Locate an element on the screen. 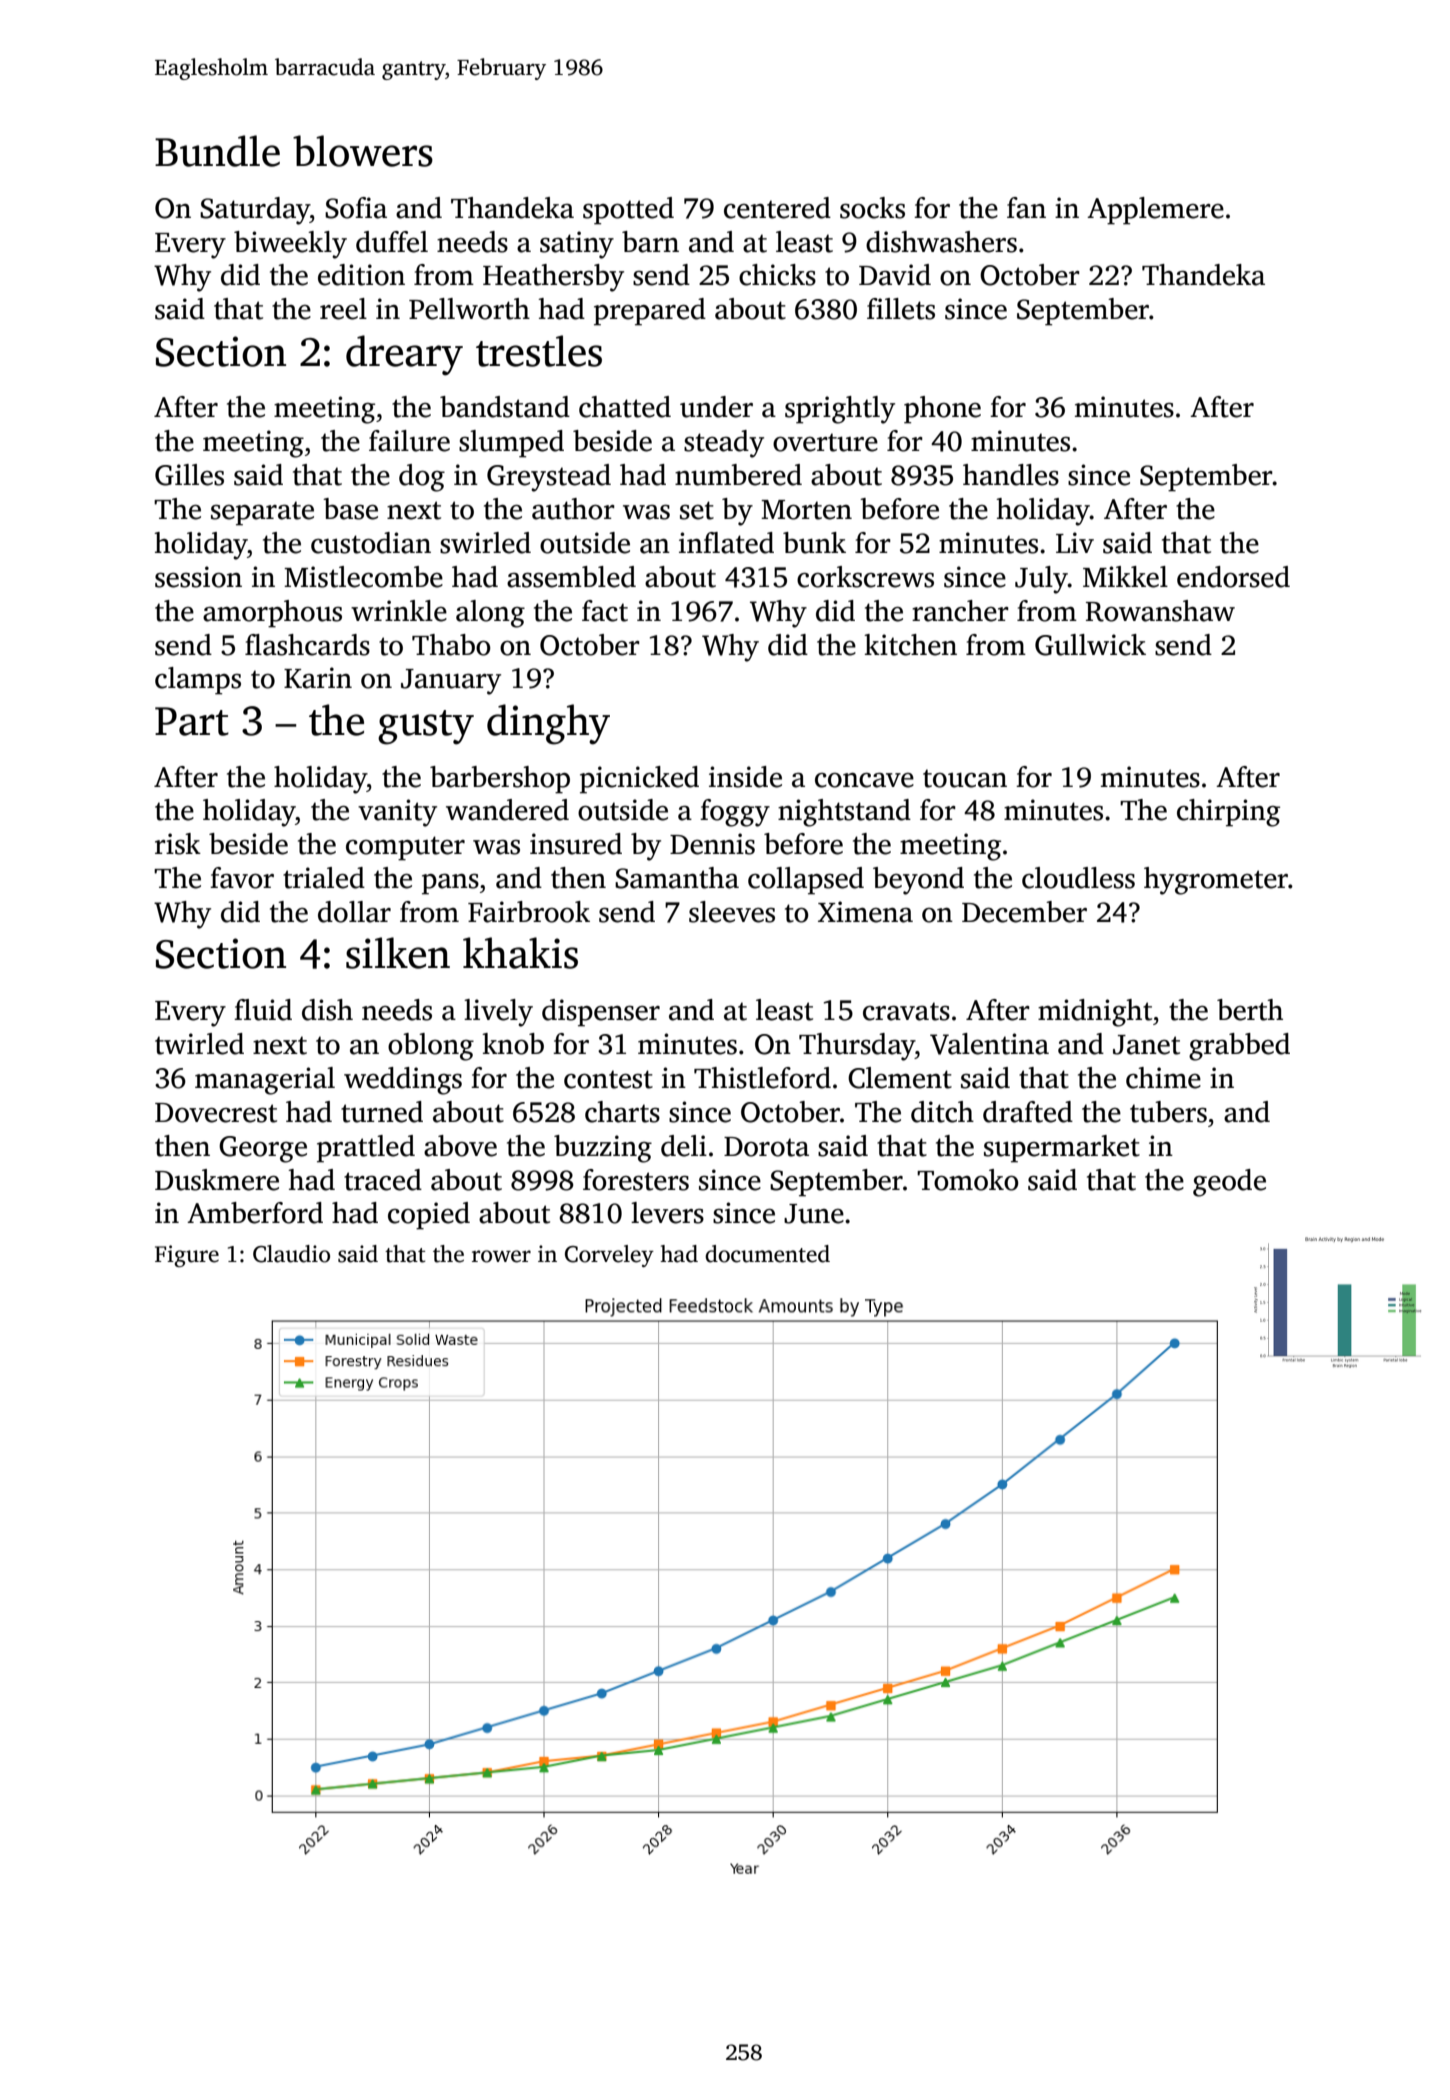  socks is located at coordinates (872, 208).
